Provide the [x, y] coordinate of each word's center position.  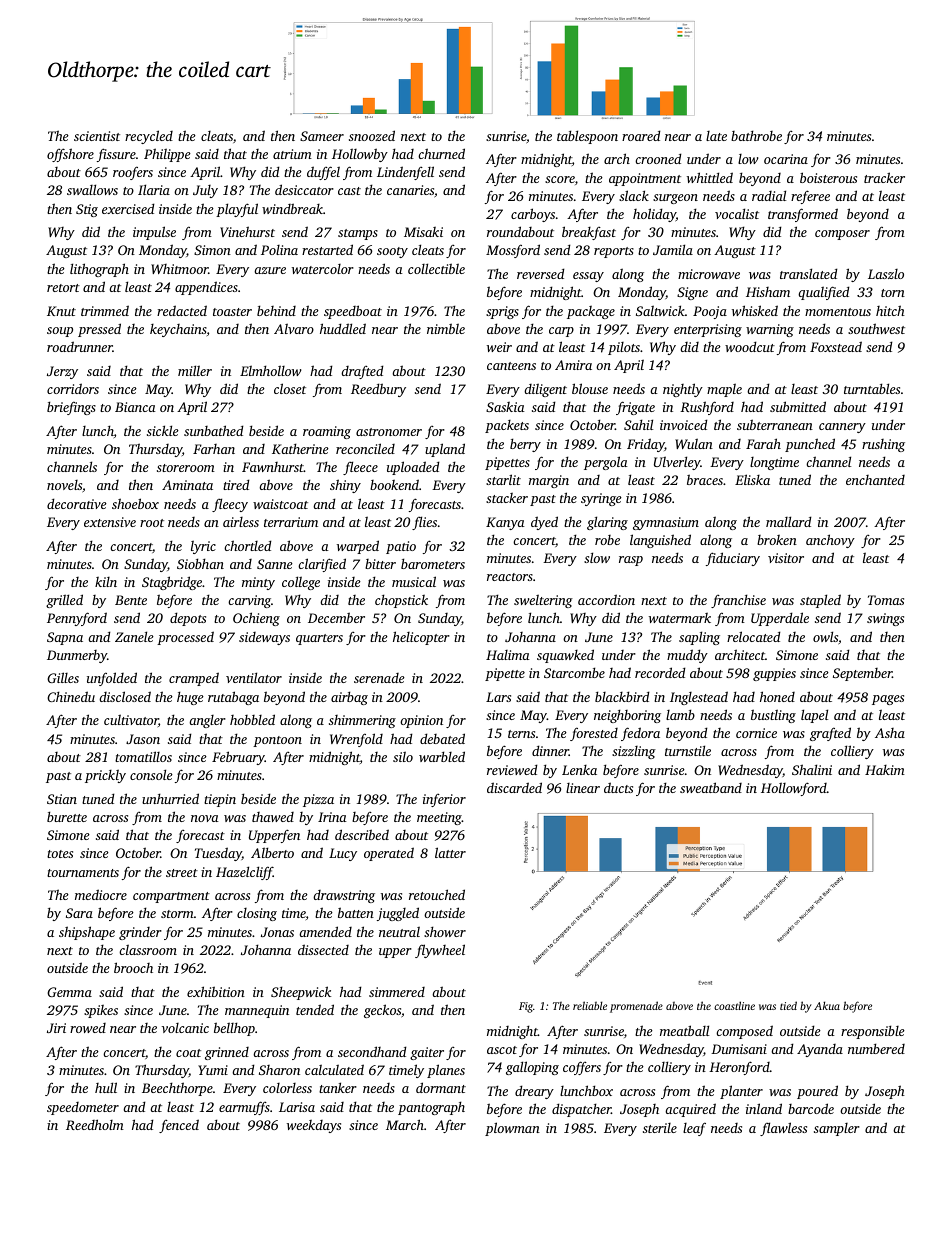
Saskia [505, 407]
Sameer [322, 136]
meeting [439, 818]
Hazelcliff [244, 873]
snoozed [372, 135]
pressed [99, 330]
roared [641, 135]
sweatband [711, 787]
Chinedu [71, 696]
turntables [872, 388]
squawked [565, 656]
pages [888, 700]
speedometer [83, 1108]
